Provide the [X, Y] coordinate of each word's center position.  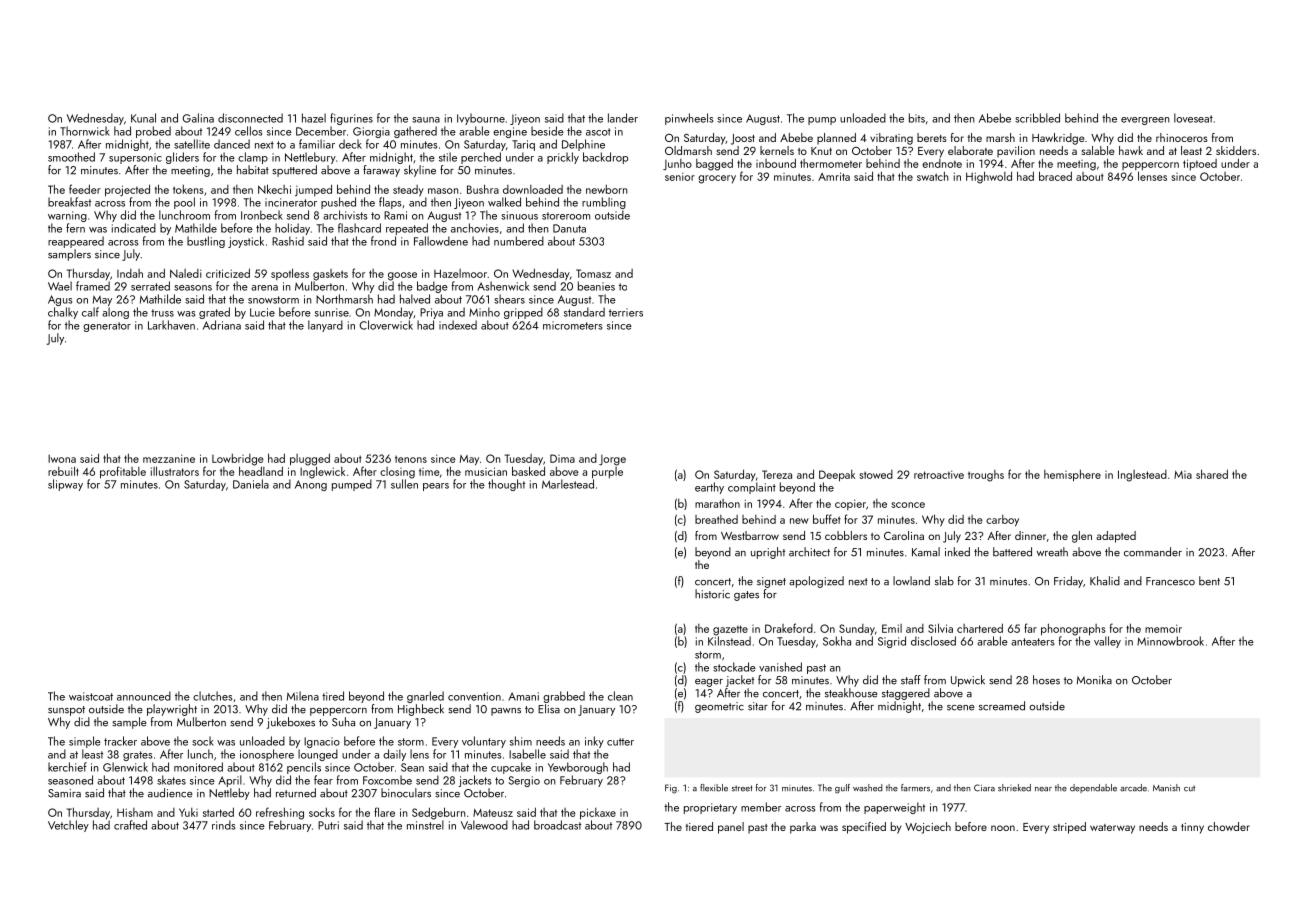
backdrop [605, 158]
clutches [212, 696]
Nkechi [274, 189]
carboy [1002, 521]
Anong [311, 485]
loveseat [1193, 118]
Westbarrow [750, 535]
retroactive [939, 474]
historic [712, 594]
